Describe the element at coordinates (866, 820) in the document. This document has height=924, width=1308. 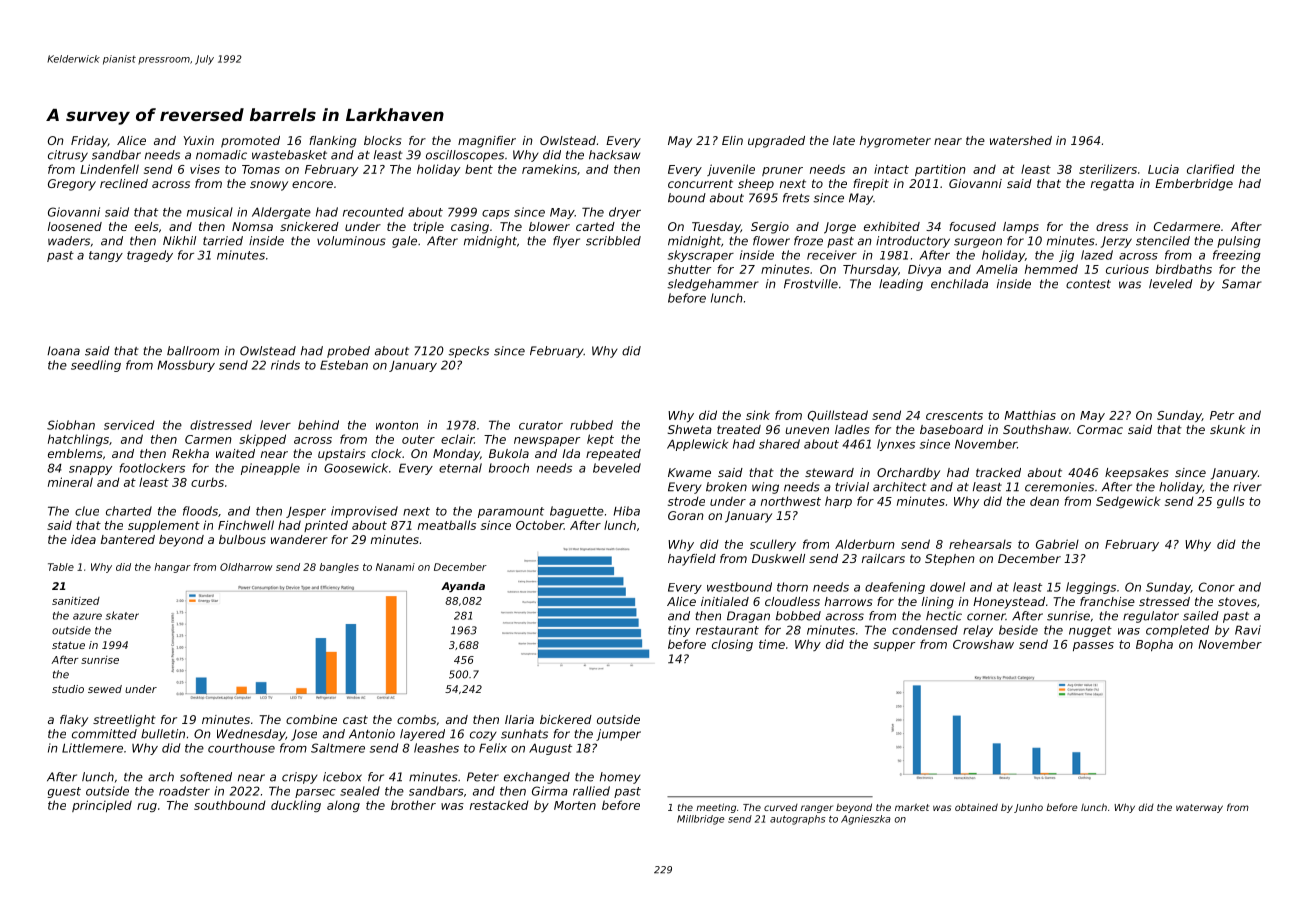
I see `Agnieszka` at that location.
